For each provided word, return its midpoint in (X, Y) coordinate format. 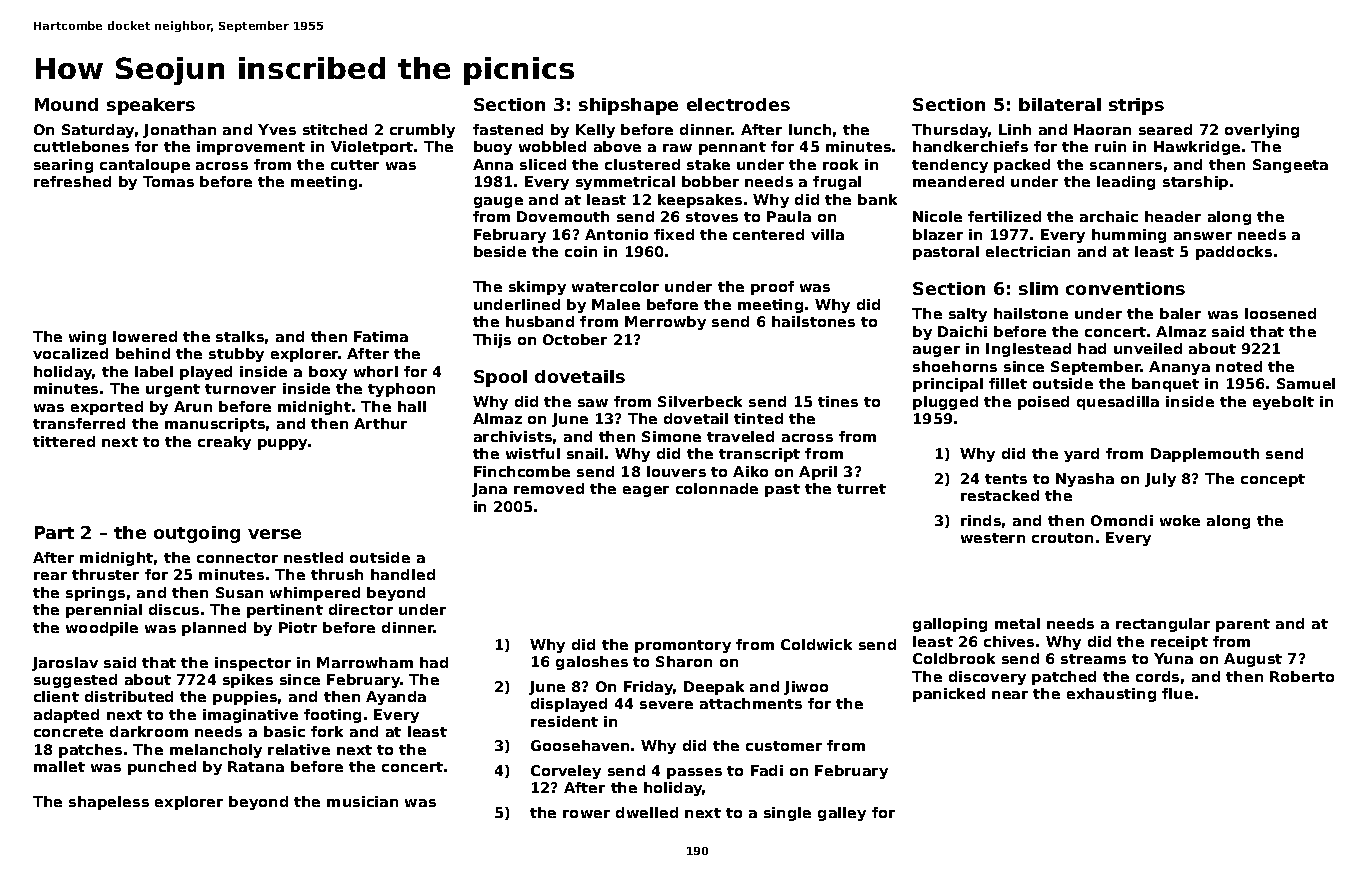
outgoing (197, 534)
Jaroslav (65, 664)
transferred (79, 423)
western (993, 538)
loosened (1280, 313)
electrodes (738, 104)
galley (842, 814)
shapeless (109, 803)
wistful (533, 453)
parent (1243, 625)
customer (784, 746)
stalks (240, 336)
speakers (151, 106)
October (575, 339)
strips (1136, 106)
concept (1273, 480)
